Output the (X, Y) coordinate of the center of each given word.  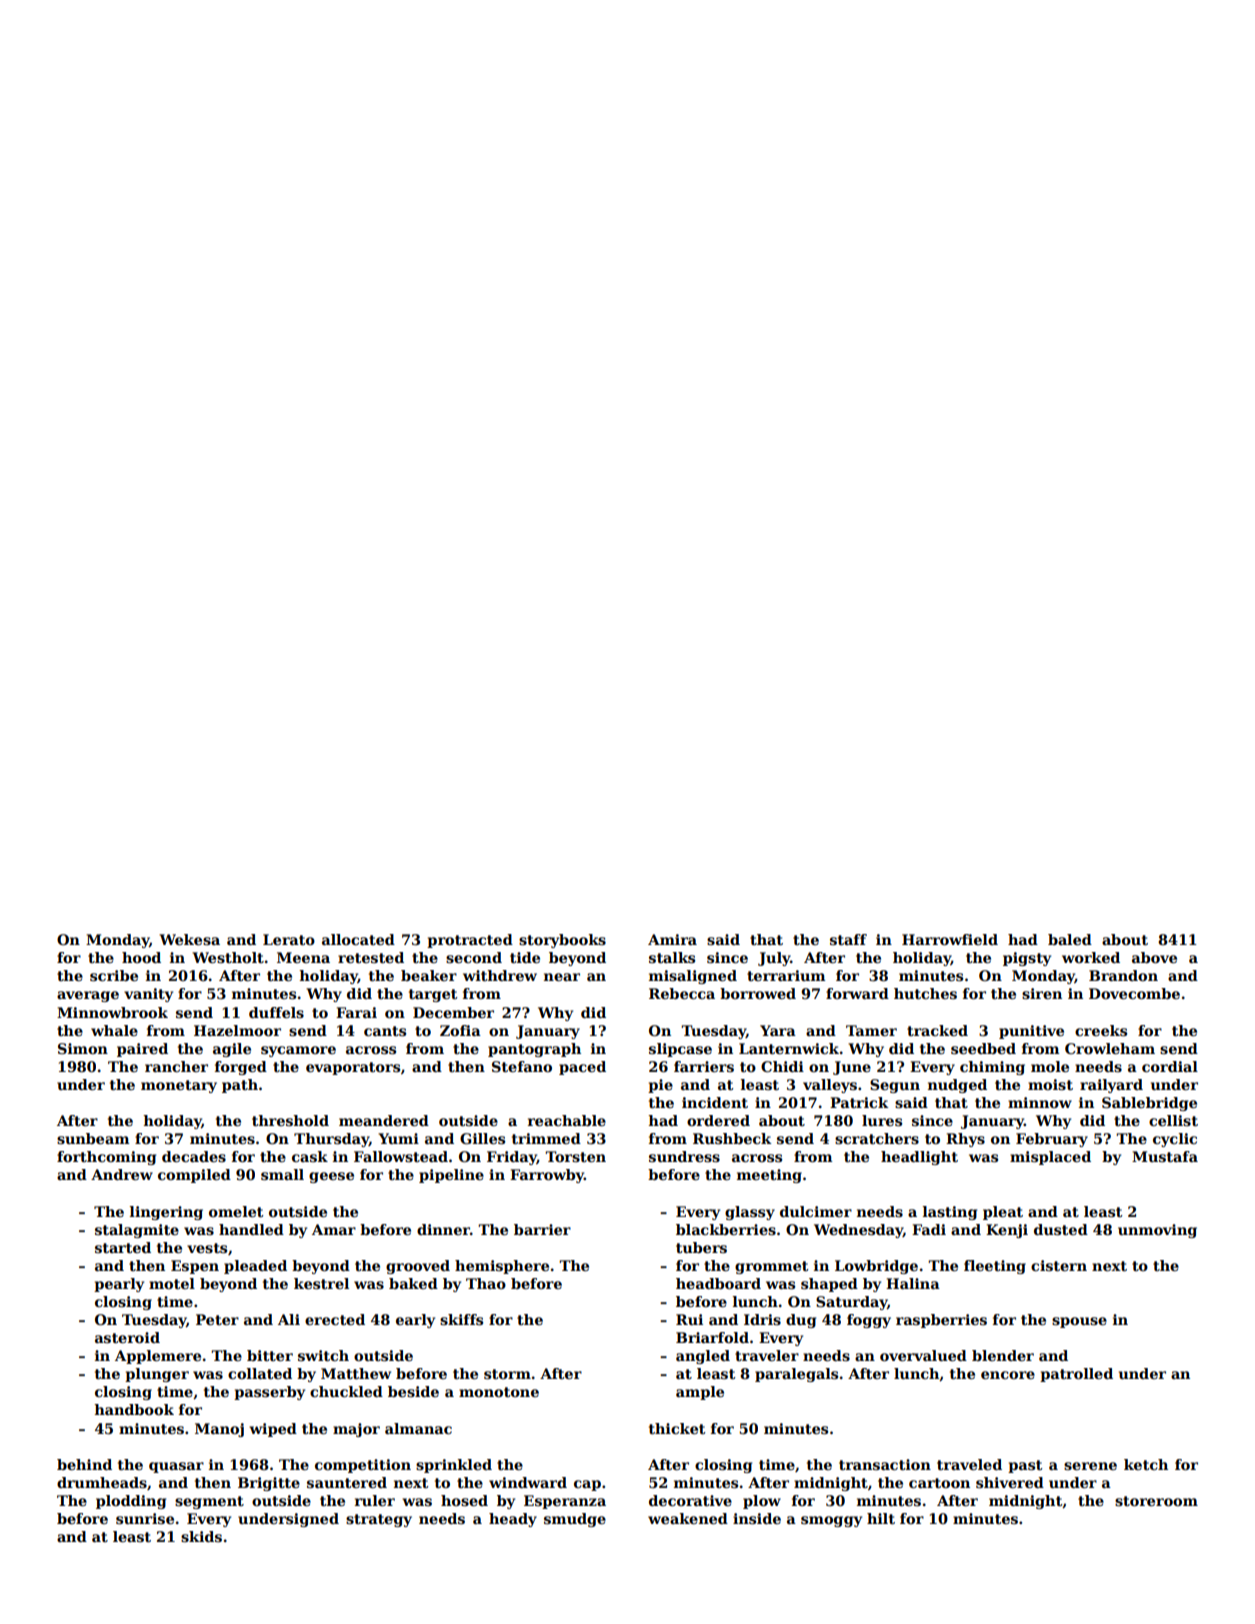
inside (757, 1518)
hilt (881, 1518)
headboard (718, 1283)
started (123, 1247)
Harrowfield (950, 939)
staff (848, 939)
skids (201, 1536)
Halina (913, 1283)
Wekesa (189, 939)
